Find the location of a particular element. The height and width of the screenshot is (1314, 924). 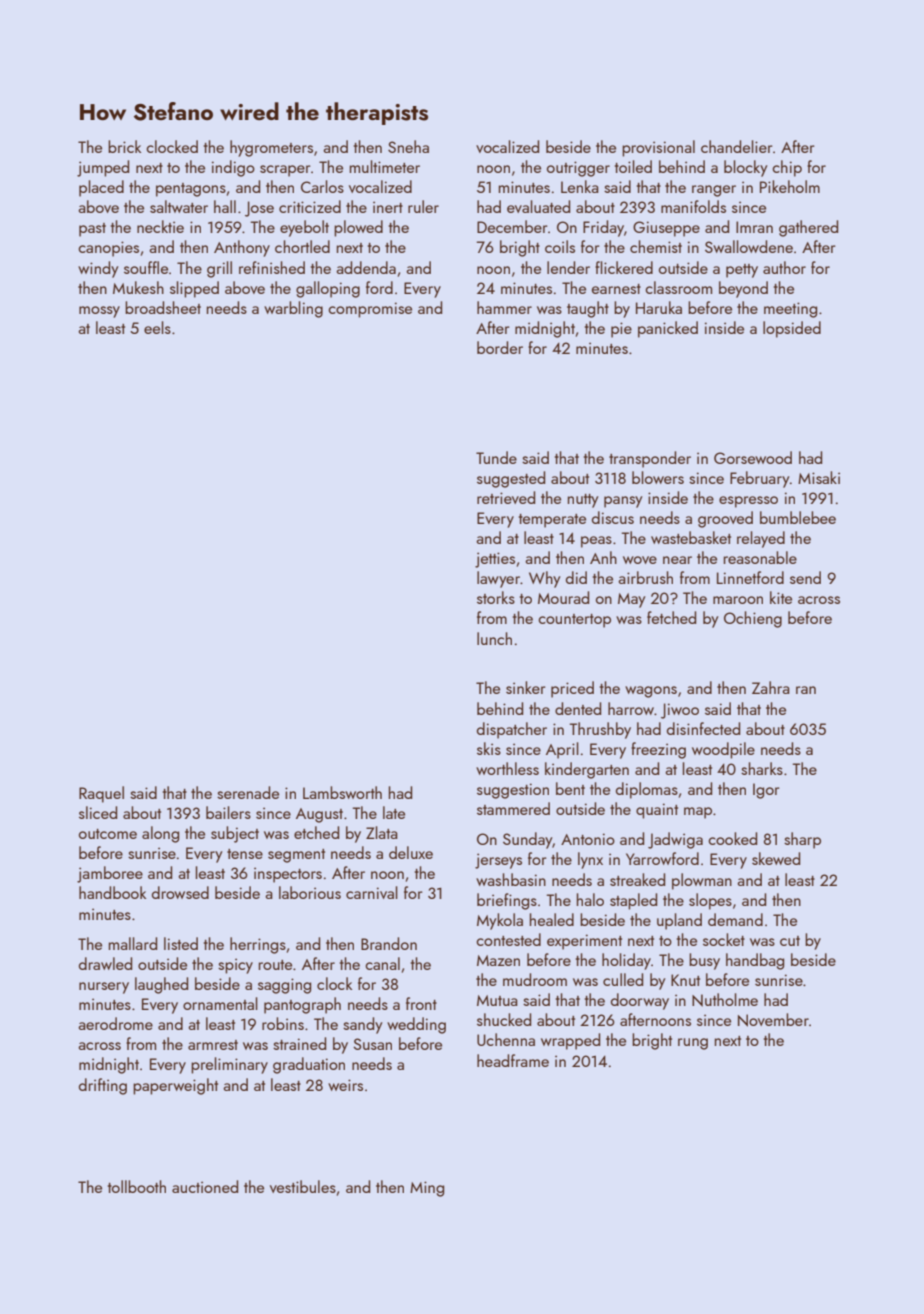

eels is located at coordinates (157, 327).
